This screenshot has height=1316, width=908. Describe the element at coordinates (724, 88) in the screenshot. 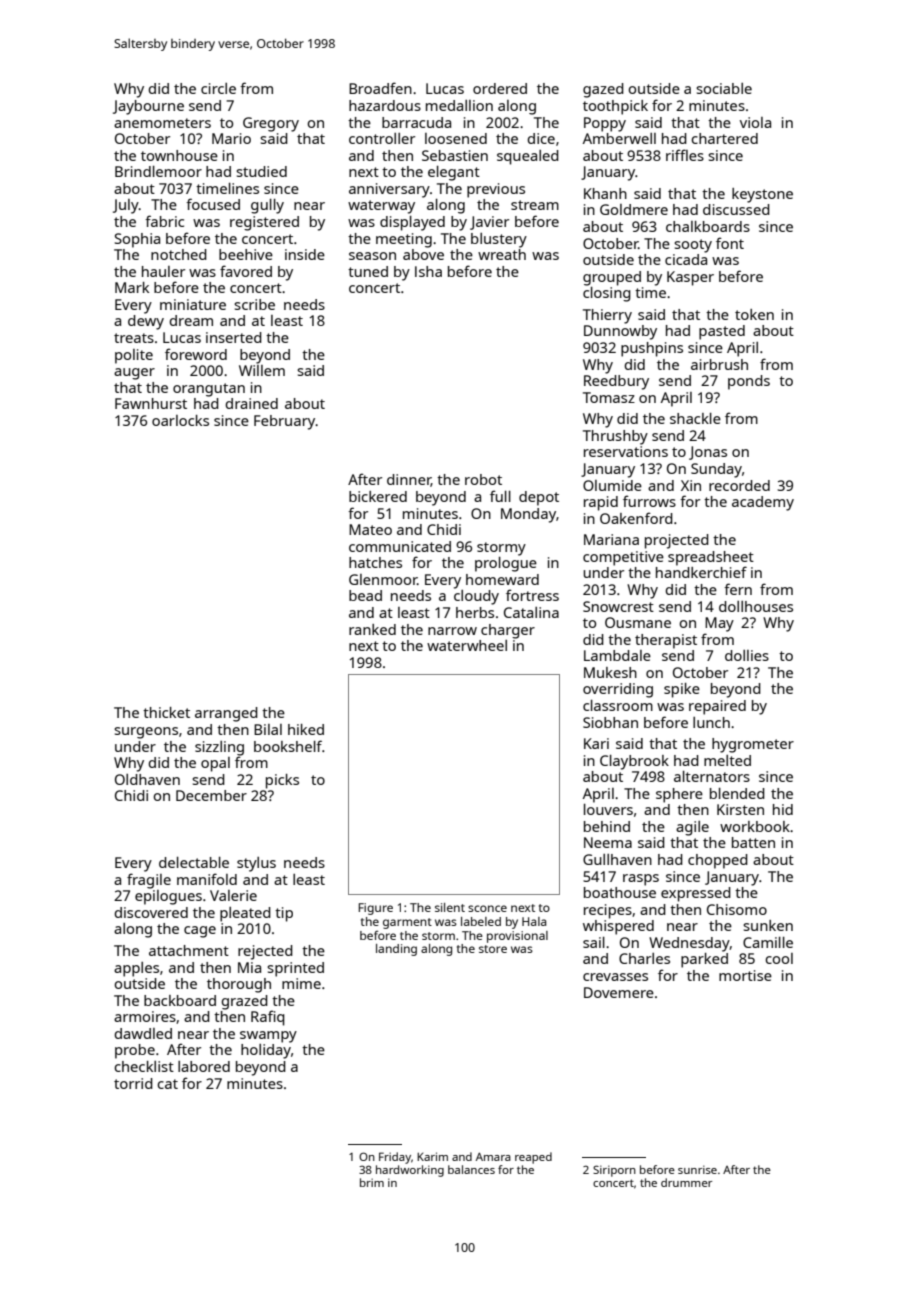

I see `sociable` at that location.
